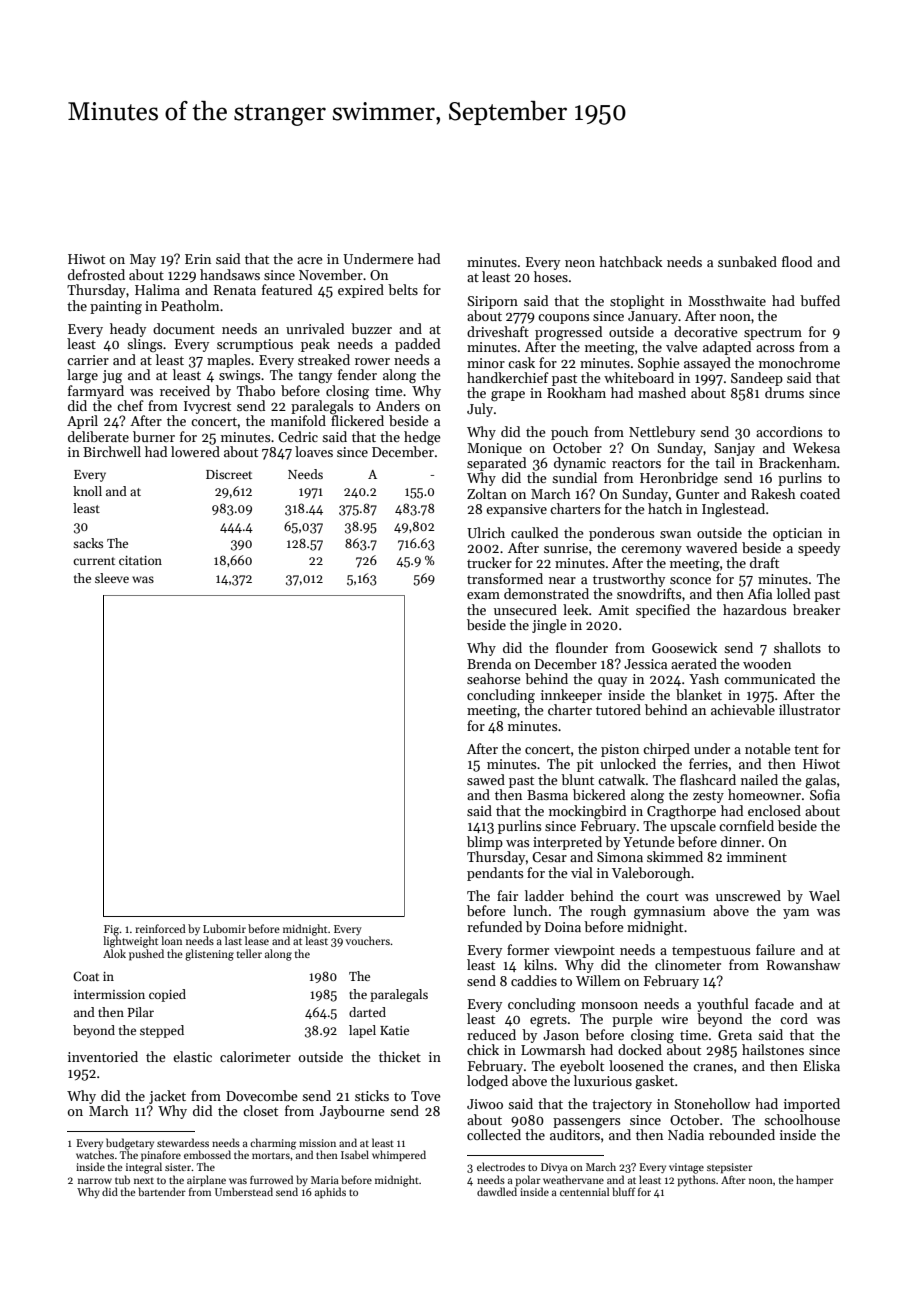 This screenshot has height=1316, width=908. I want to click on sleeve, so click(112, 578).
